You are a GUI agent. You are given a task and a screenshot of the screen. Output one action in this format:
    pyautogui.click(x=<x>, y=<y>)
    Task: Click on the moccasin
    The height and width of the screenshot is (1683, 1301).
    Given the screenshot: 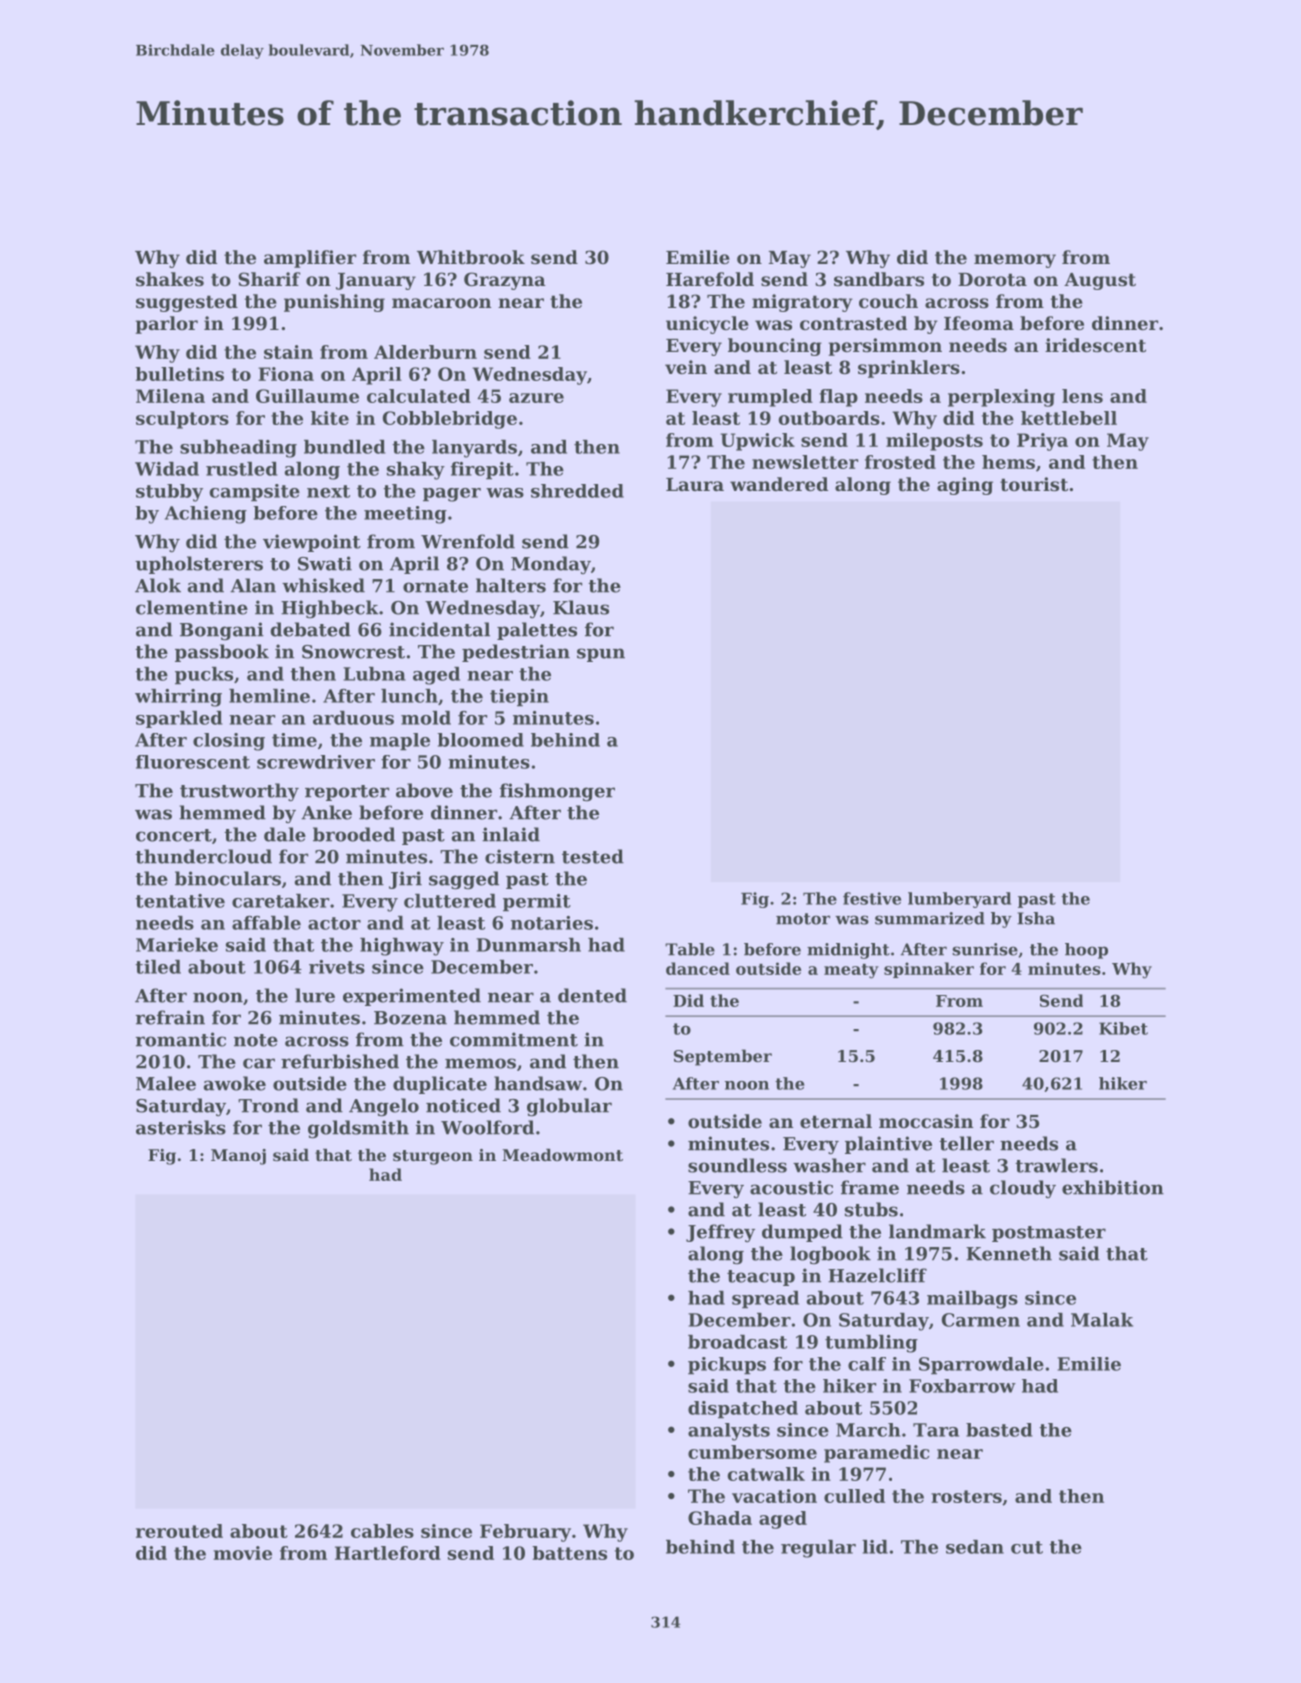 What is the action you would take?
    pyautogui.click(x=926, y=1121)
